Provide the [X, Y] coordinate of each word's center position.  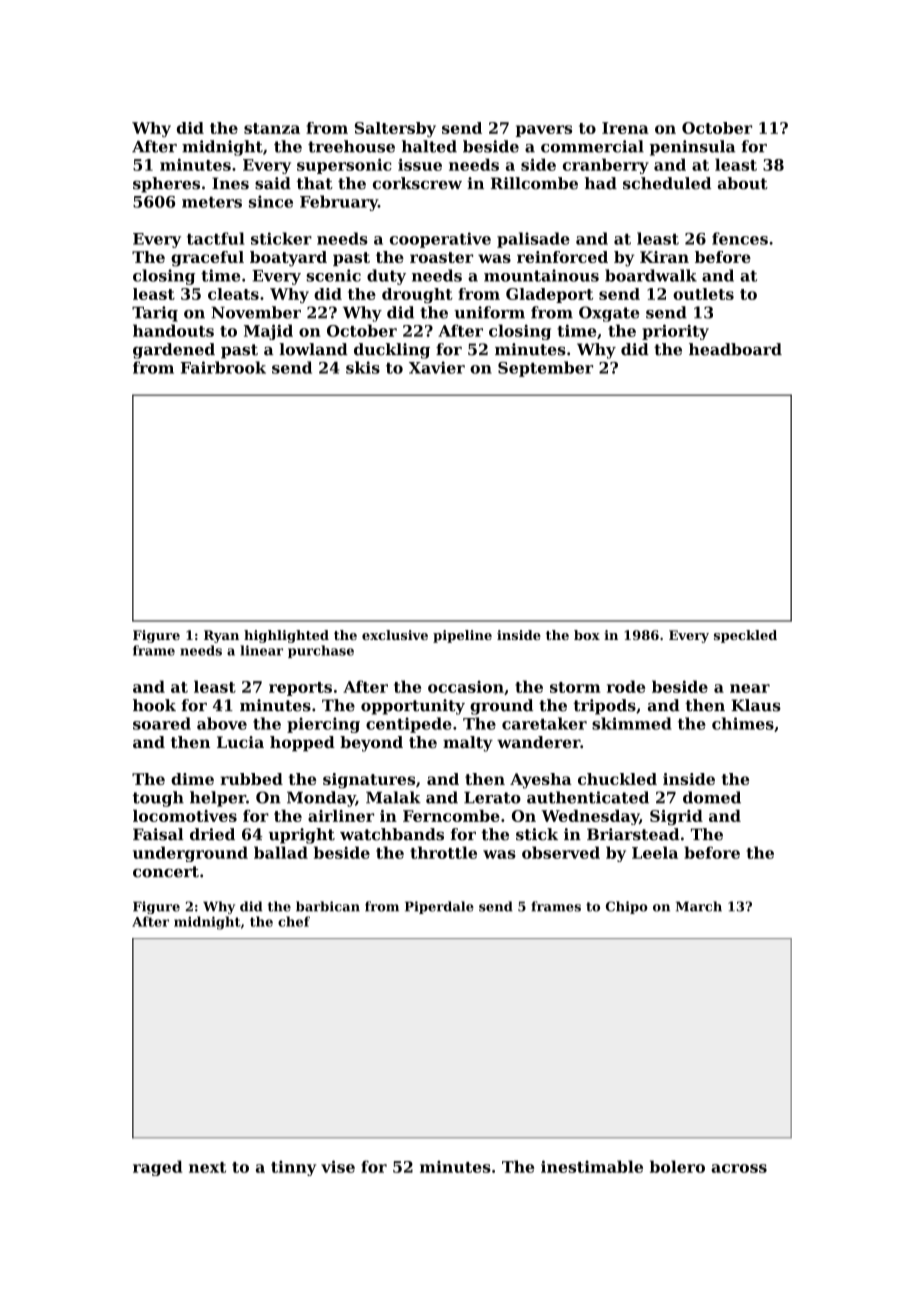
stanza [272, 128]
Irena [625, 128]
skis [363, 367]
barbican [328, 906]
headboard [735, 349]
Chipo [627, 907]
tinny [293, 1168]
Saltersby [395, 129]
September [545, 369]
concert [166, 872]
